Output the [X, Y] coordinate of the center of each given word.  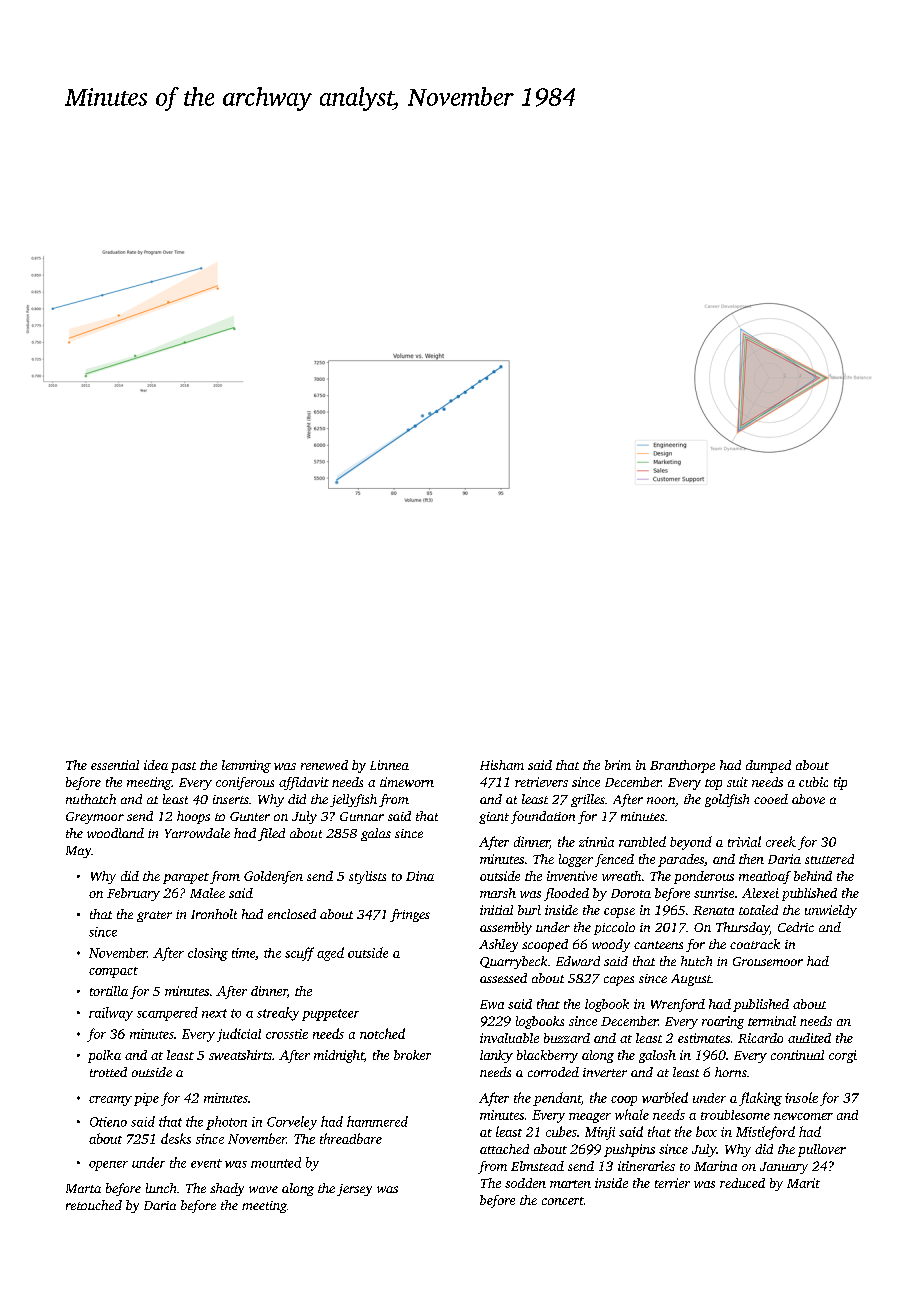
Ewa [492, 1004]
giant [494, 818]
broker [412, 1055]
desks [176, 1138]
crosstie [287, 1034]
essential [115, 765]
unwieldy [831, 911]
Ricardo [760, 1038]
